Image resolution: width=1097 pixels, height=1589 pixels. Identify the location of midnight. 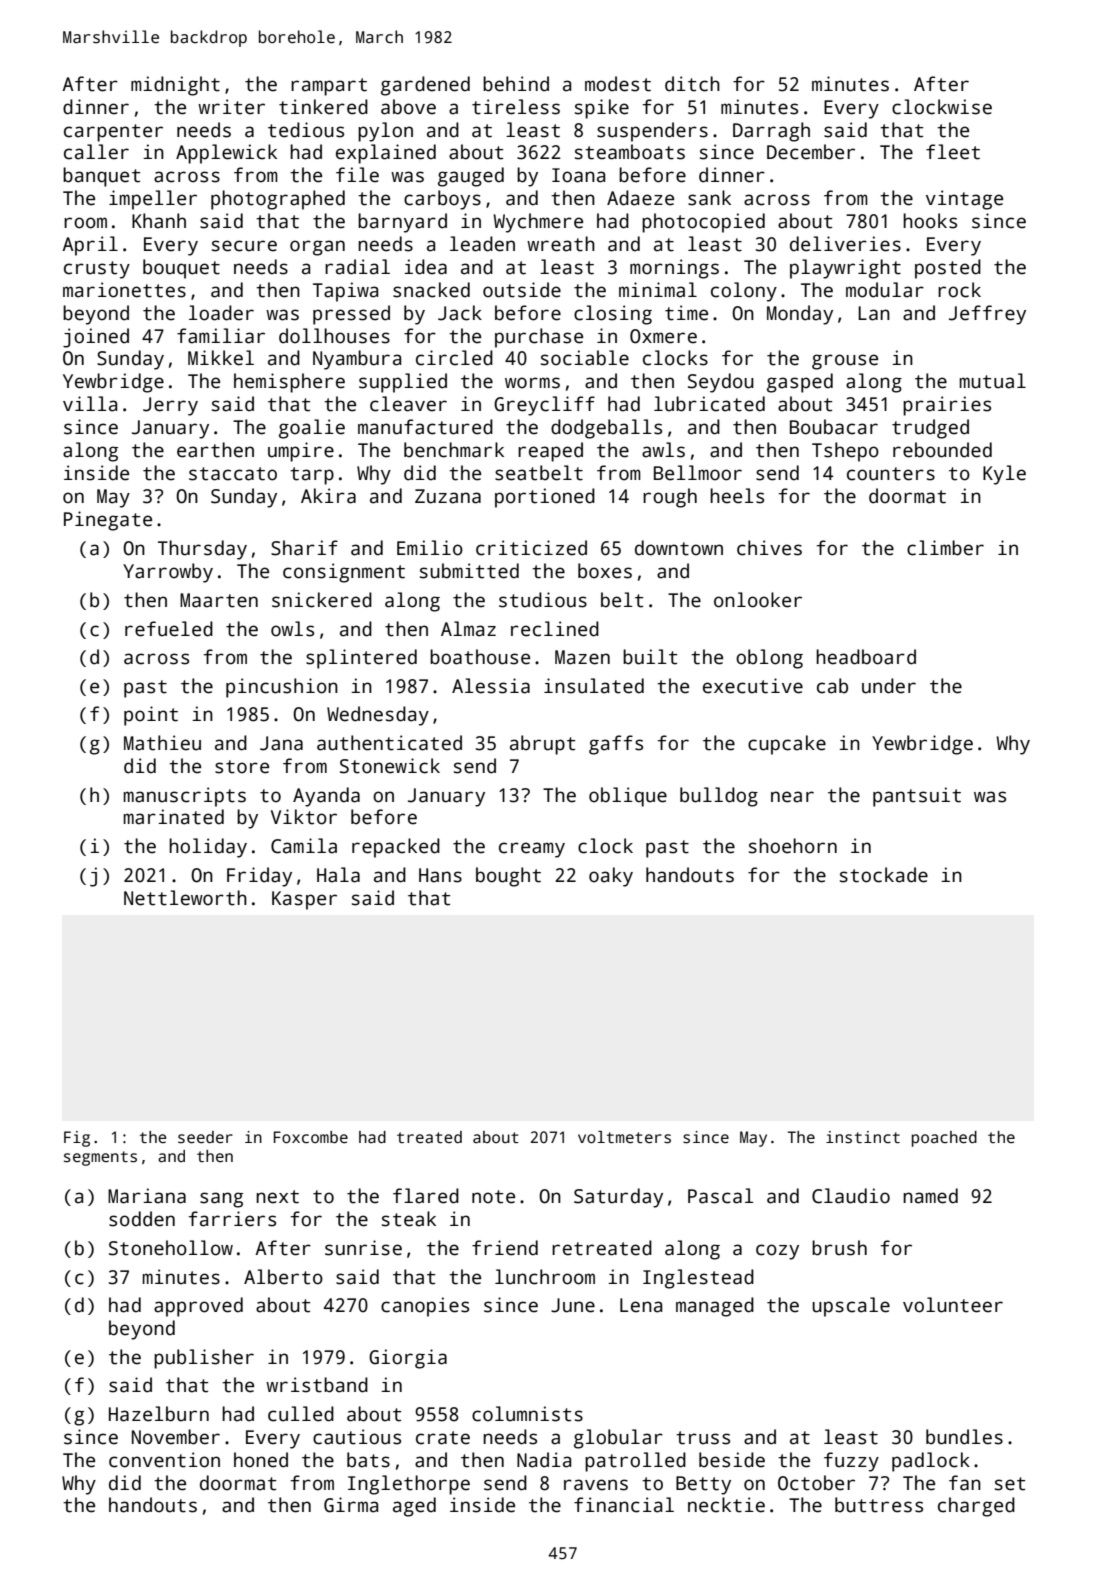
(175, 86).
